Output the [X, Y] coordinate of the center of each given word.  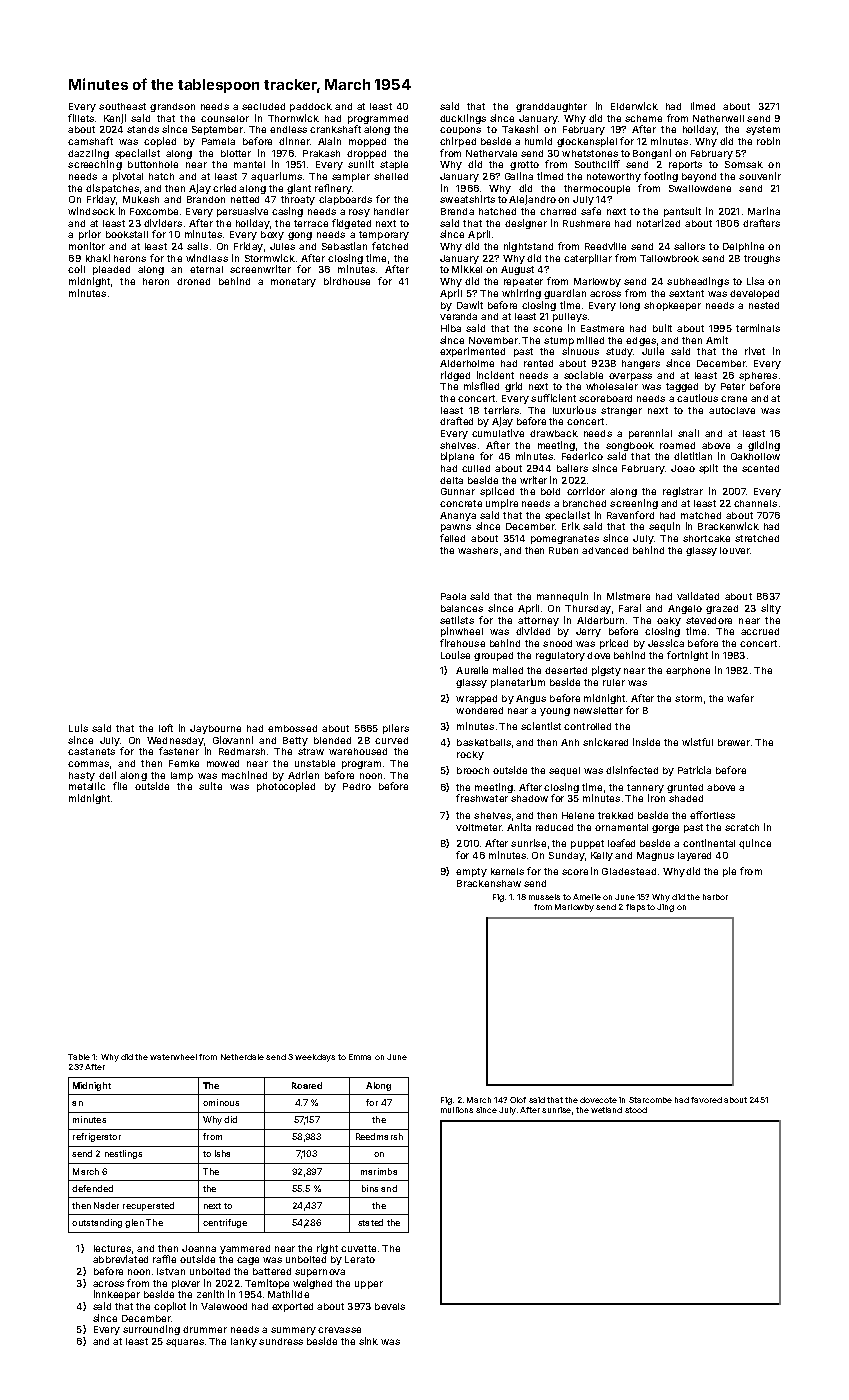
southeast [122, 106]
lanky [244, 1342]
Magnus [655, 856]
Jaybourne [215, 729]
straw [311, 751]
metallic [87, 786]
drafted [456, 421]
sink [368, 1341]
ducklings [463, 119]
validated [698, 596]
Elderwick [634, 106]
